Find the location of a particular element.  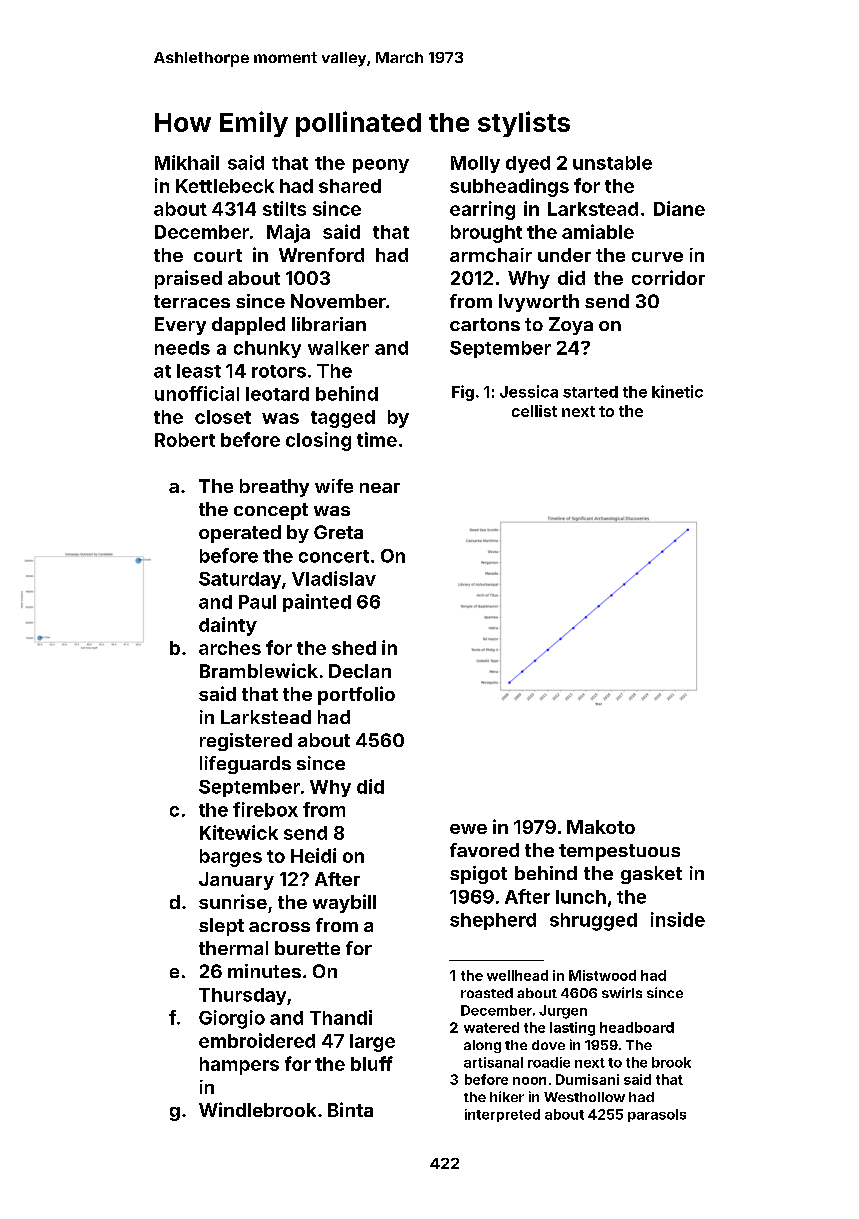

across is located at coordinates (279, 927).
